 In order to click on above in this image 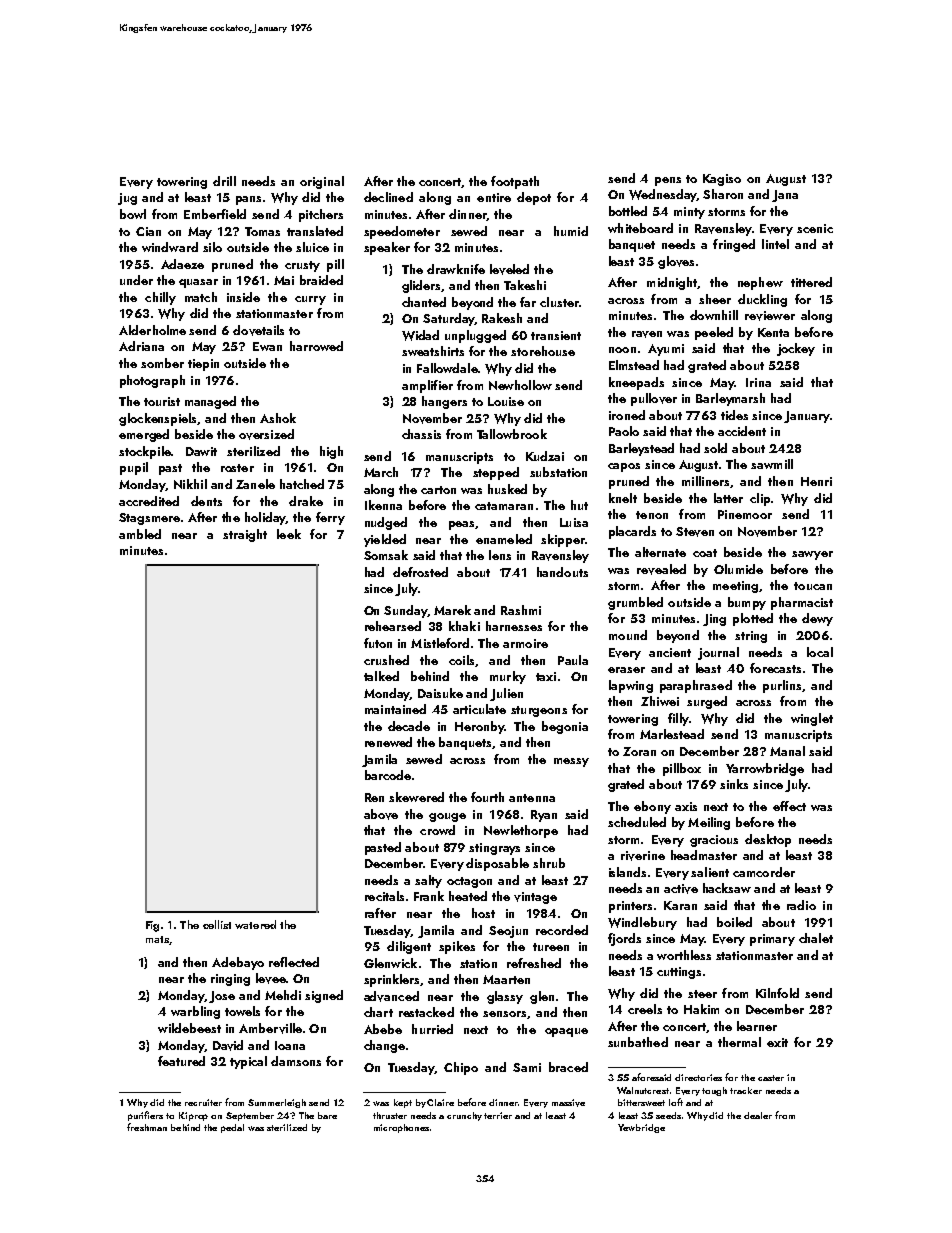, I will do `click(381, 814)`.
